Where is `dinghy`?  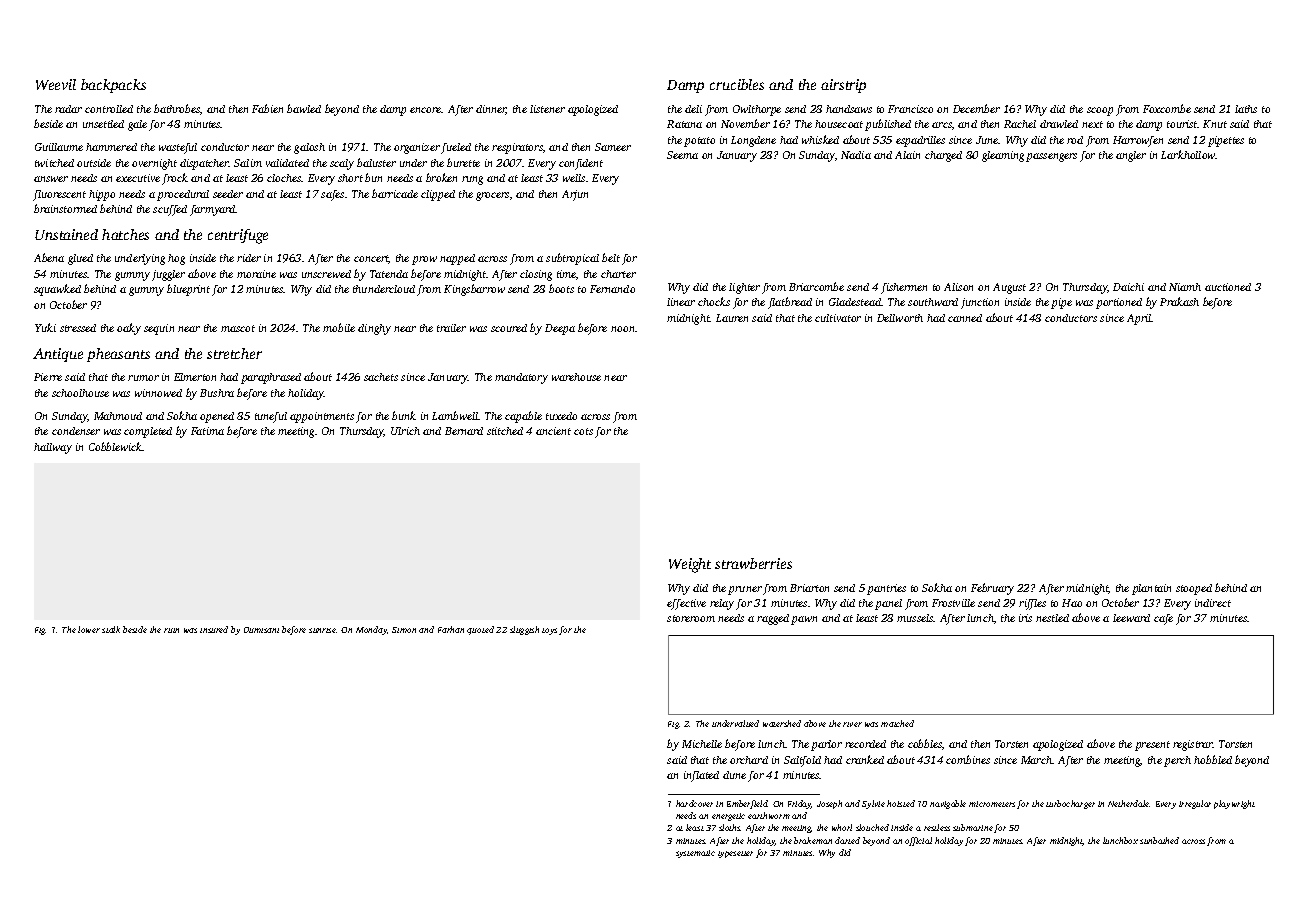
dinghy is located at coordinates (374, 329).
